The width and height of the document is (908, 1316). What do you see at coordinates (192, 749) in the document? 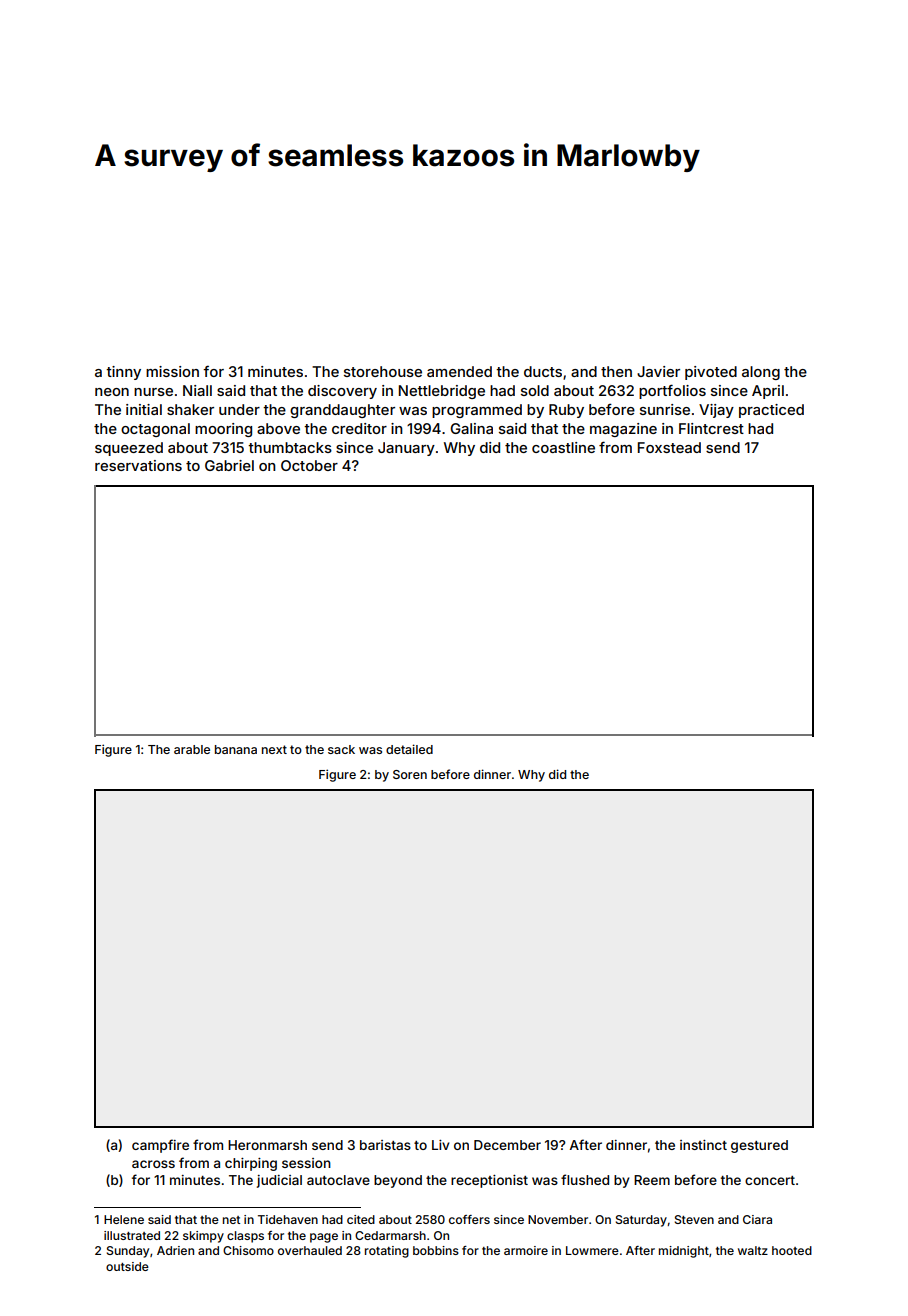
I see `arable` at bounding box center [192, 749].
